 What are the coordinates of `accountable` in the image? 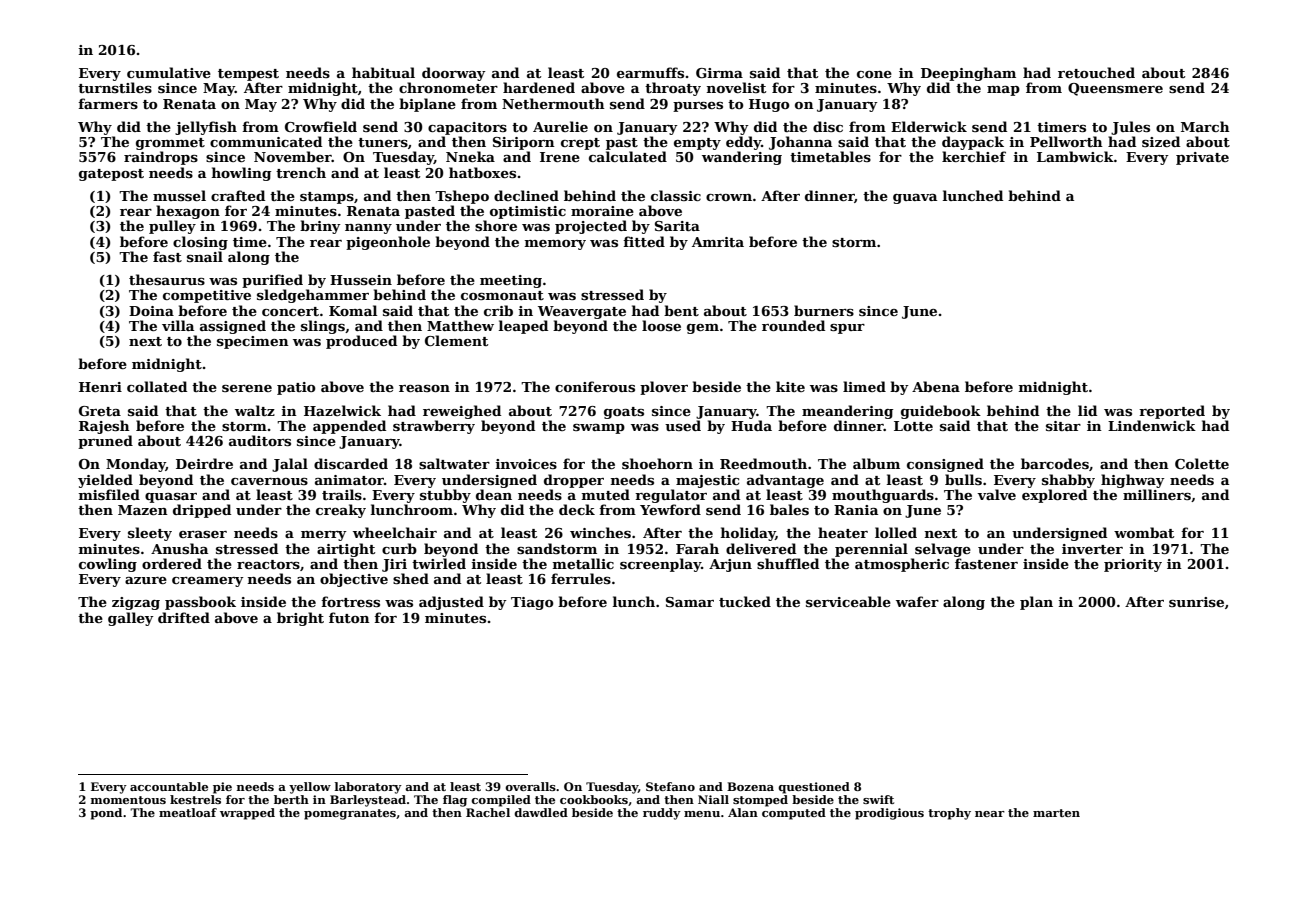 It's located at (169, 786).
